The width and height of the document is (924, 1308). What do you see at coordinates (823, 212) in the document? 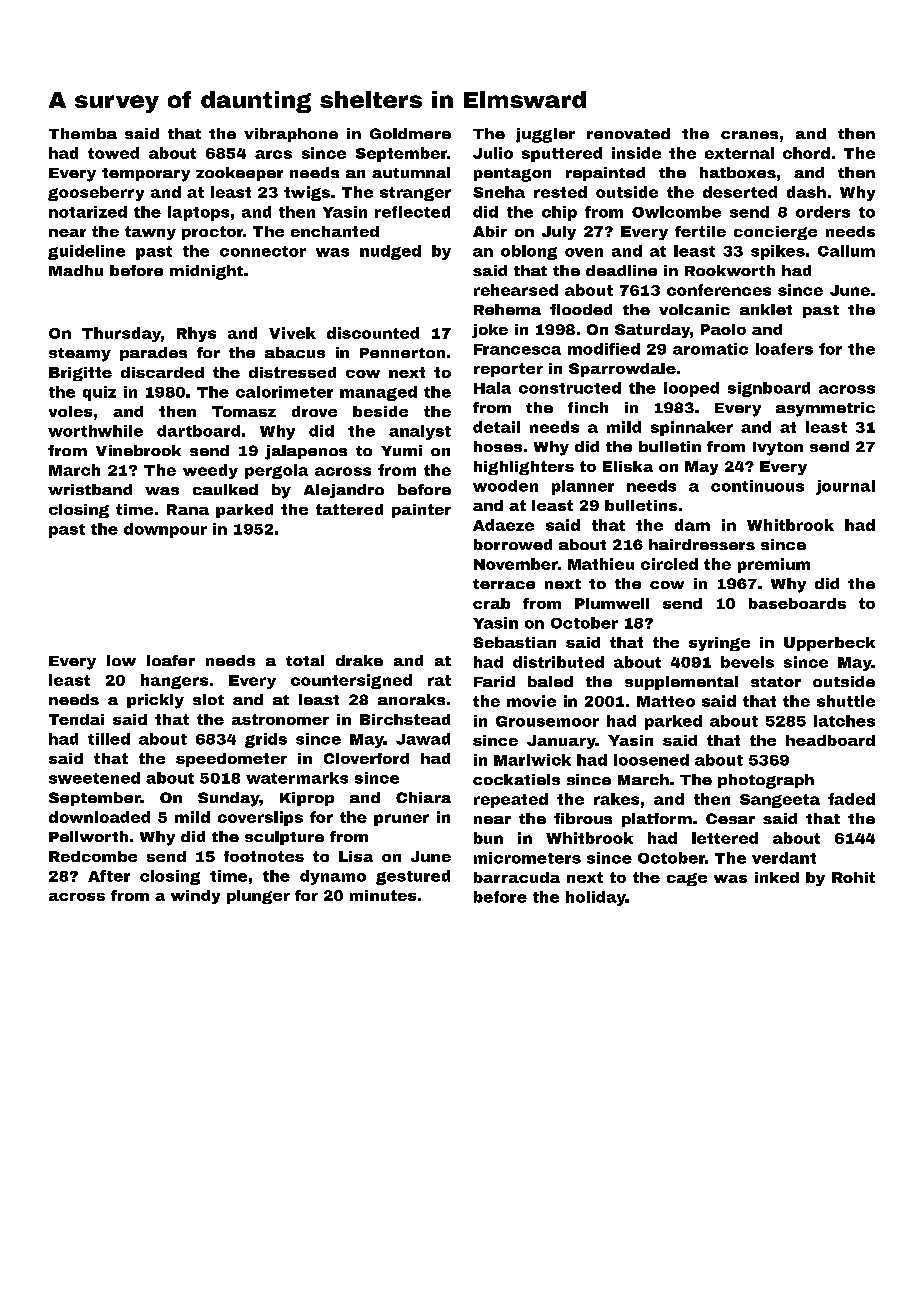
I see `orders` at bounding box center [823, 212].
